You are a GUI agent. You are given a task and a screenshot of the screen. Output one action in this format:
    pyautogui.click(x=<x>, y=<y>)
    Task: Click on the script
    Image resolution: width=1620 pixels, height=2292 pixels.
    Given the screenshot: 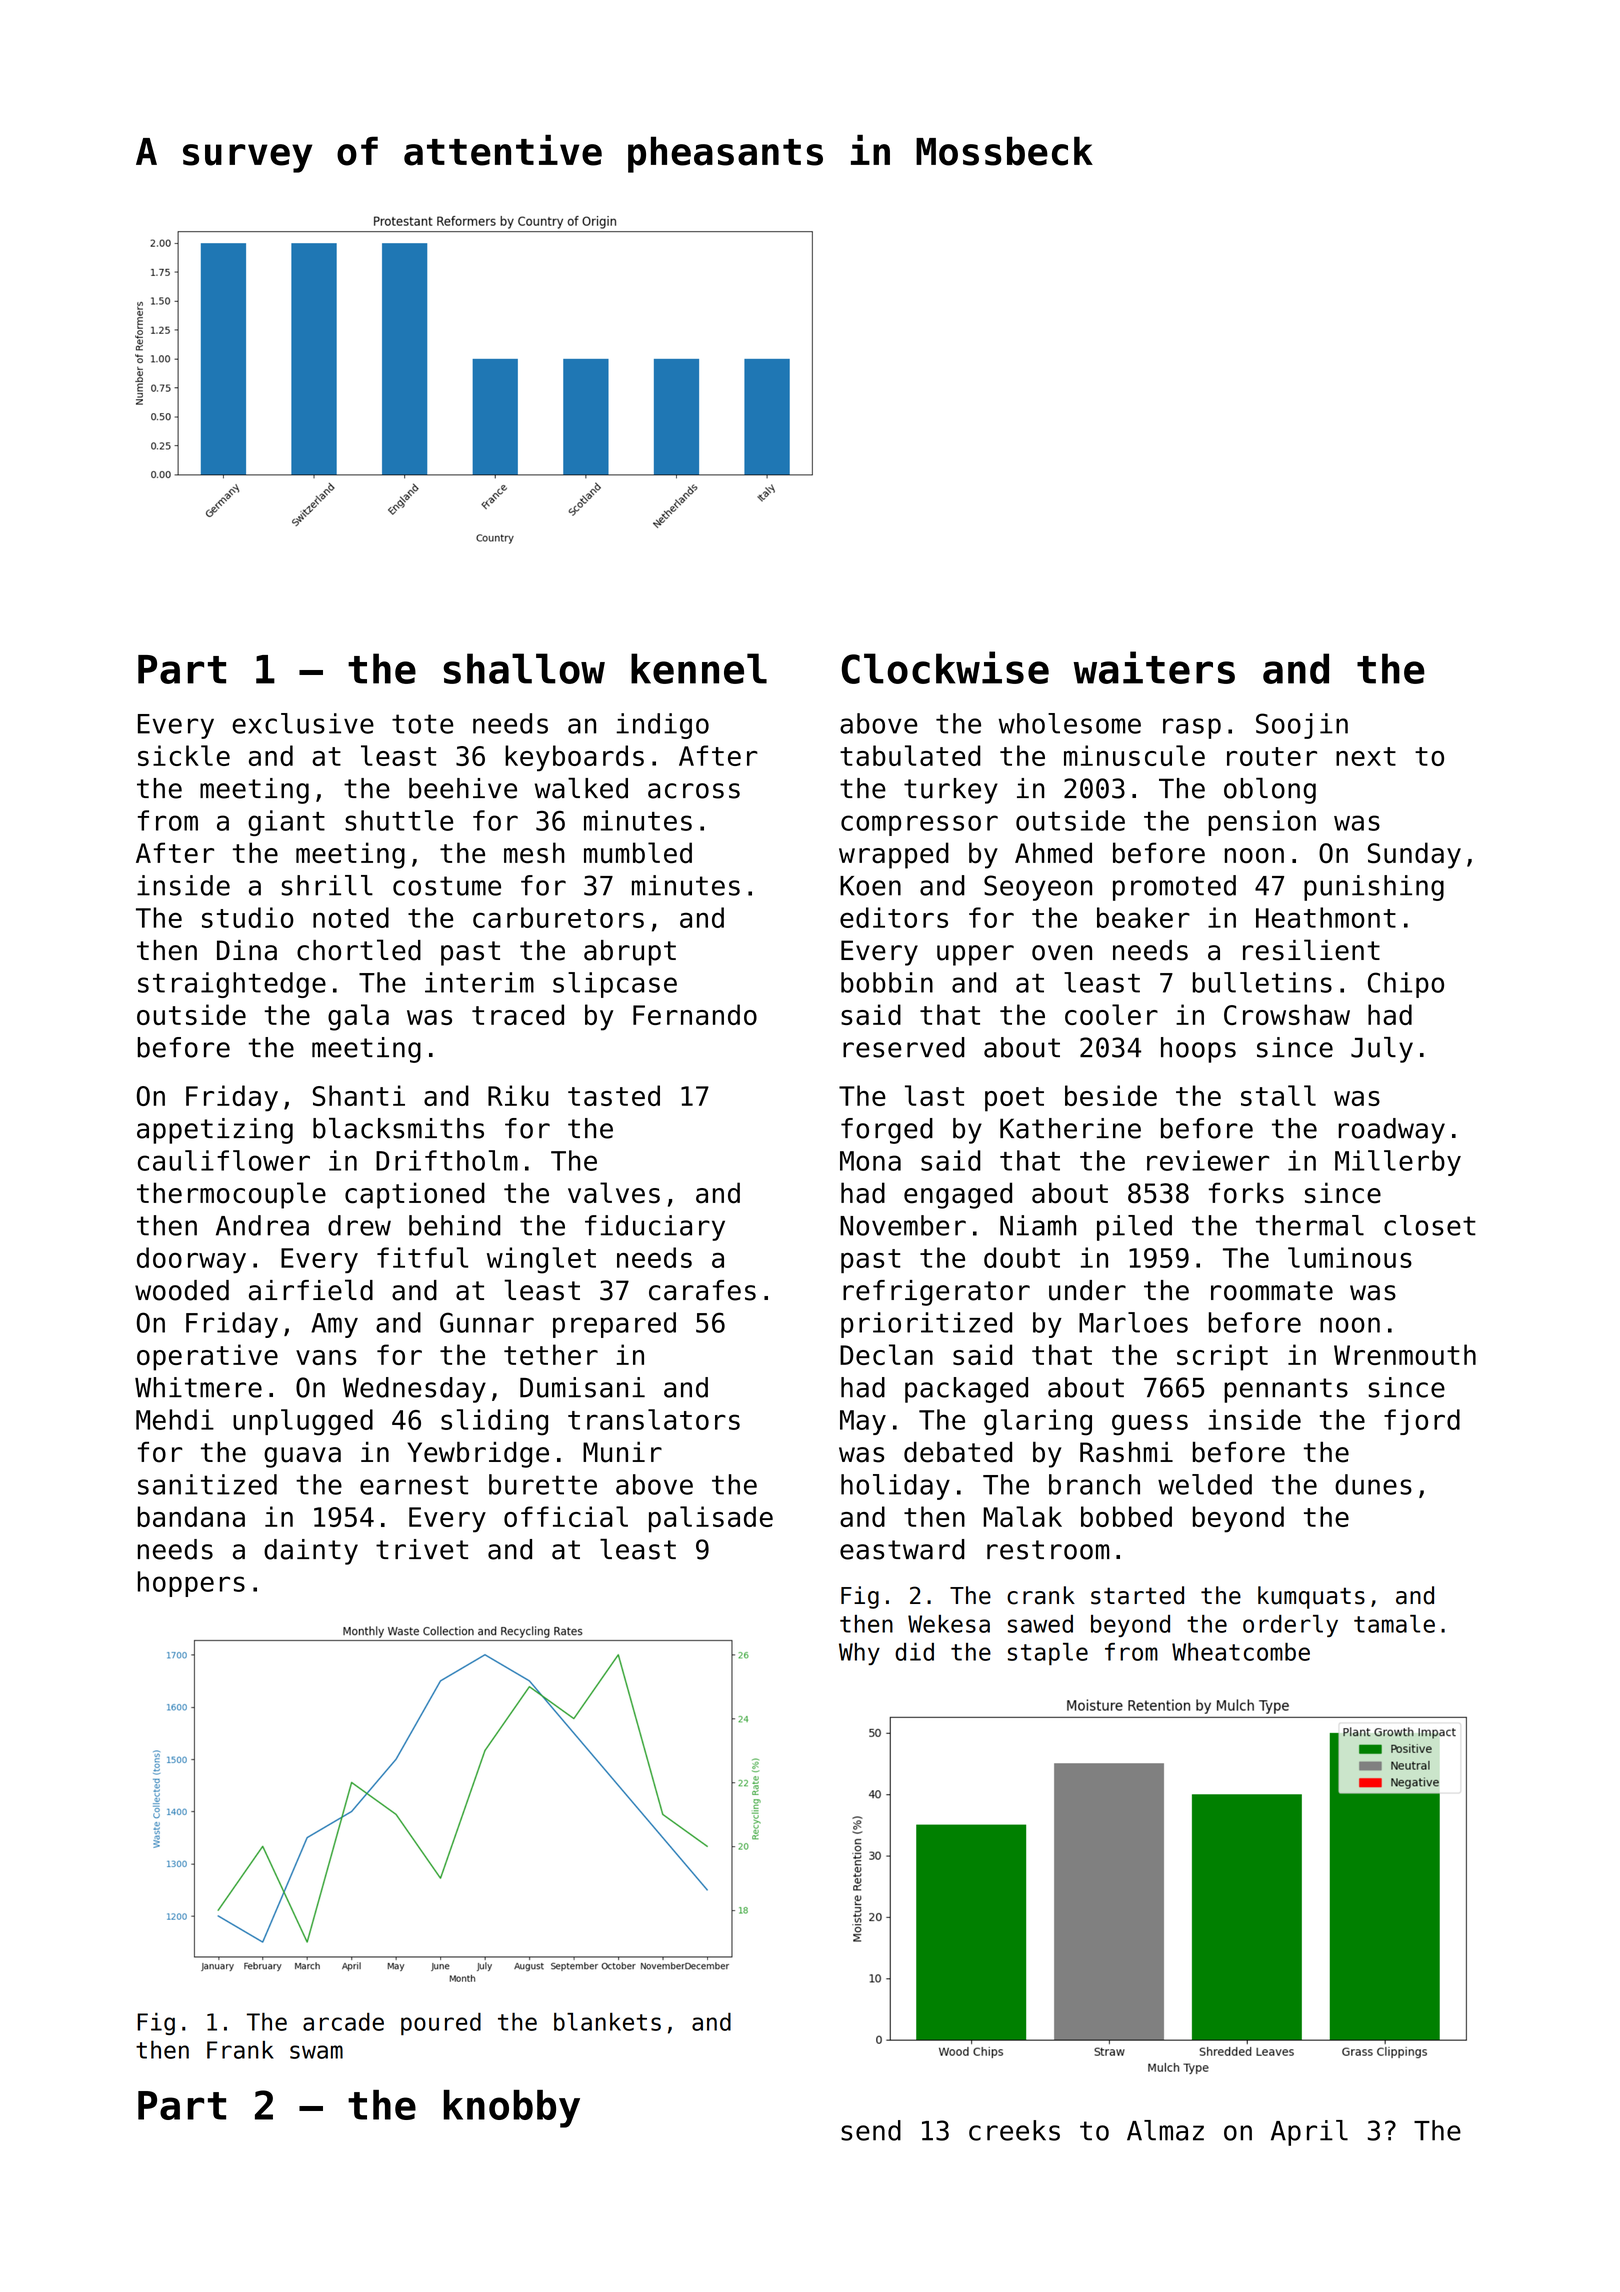 What is the action you would take?
    pyautogui.click(x=1222, y=1357)
